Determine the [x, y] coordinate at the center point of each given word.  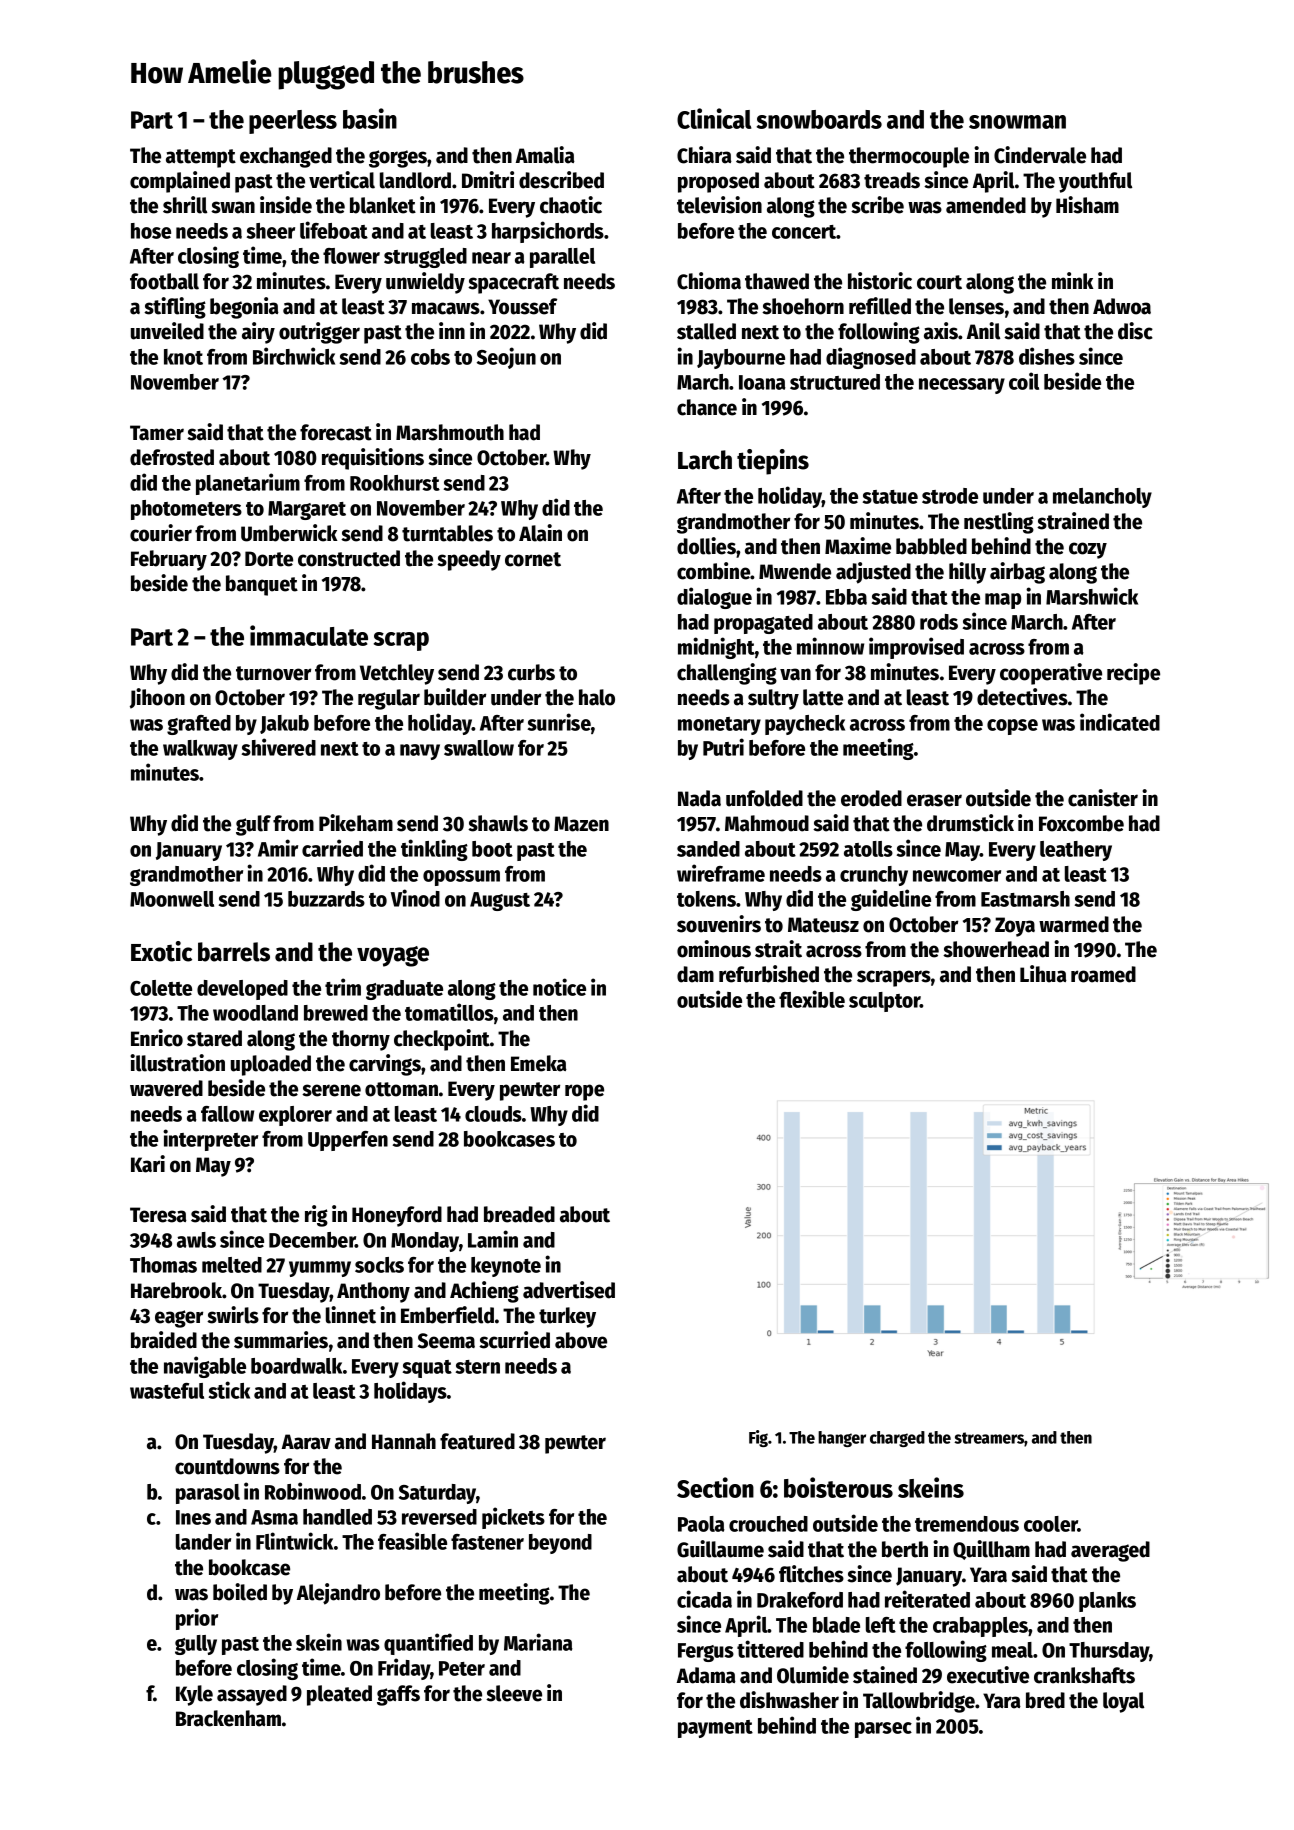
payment [715, 1729]
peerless [293, 122]
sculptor [884, 1002]
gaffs [398, 1695]
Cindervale [1040, 155]
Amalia [545, 155]
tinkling [434, 850]
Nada [699, 798]
